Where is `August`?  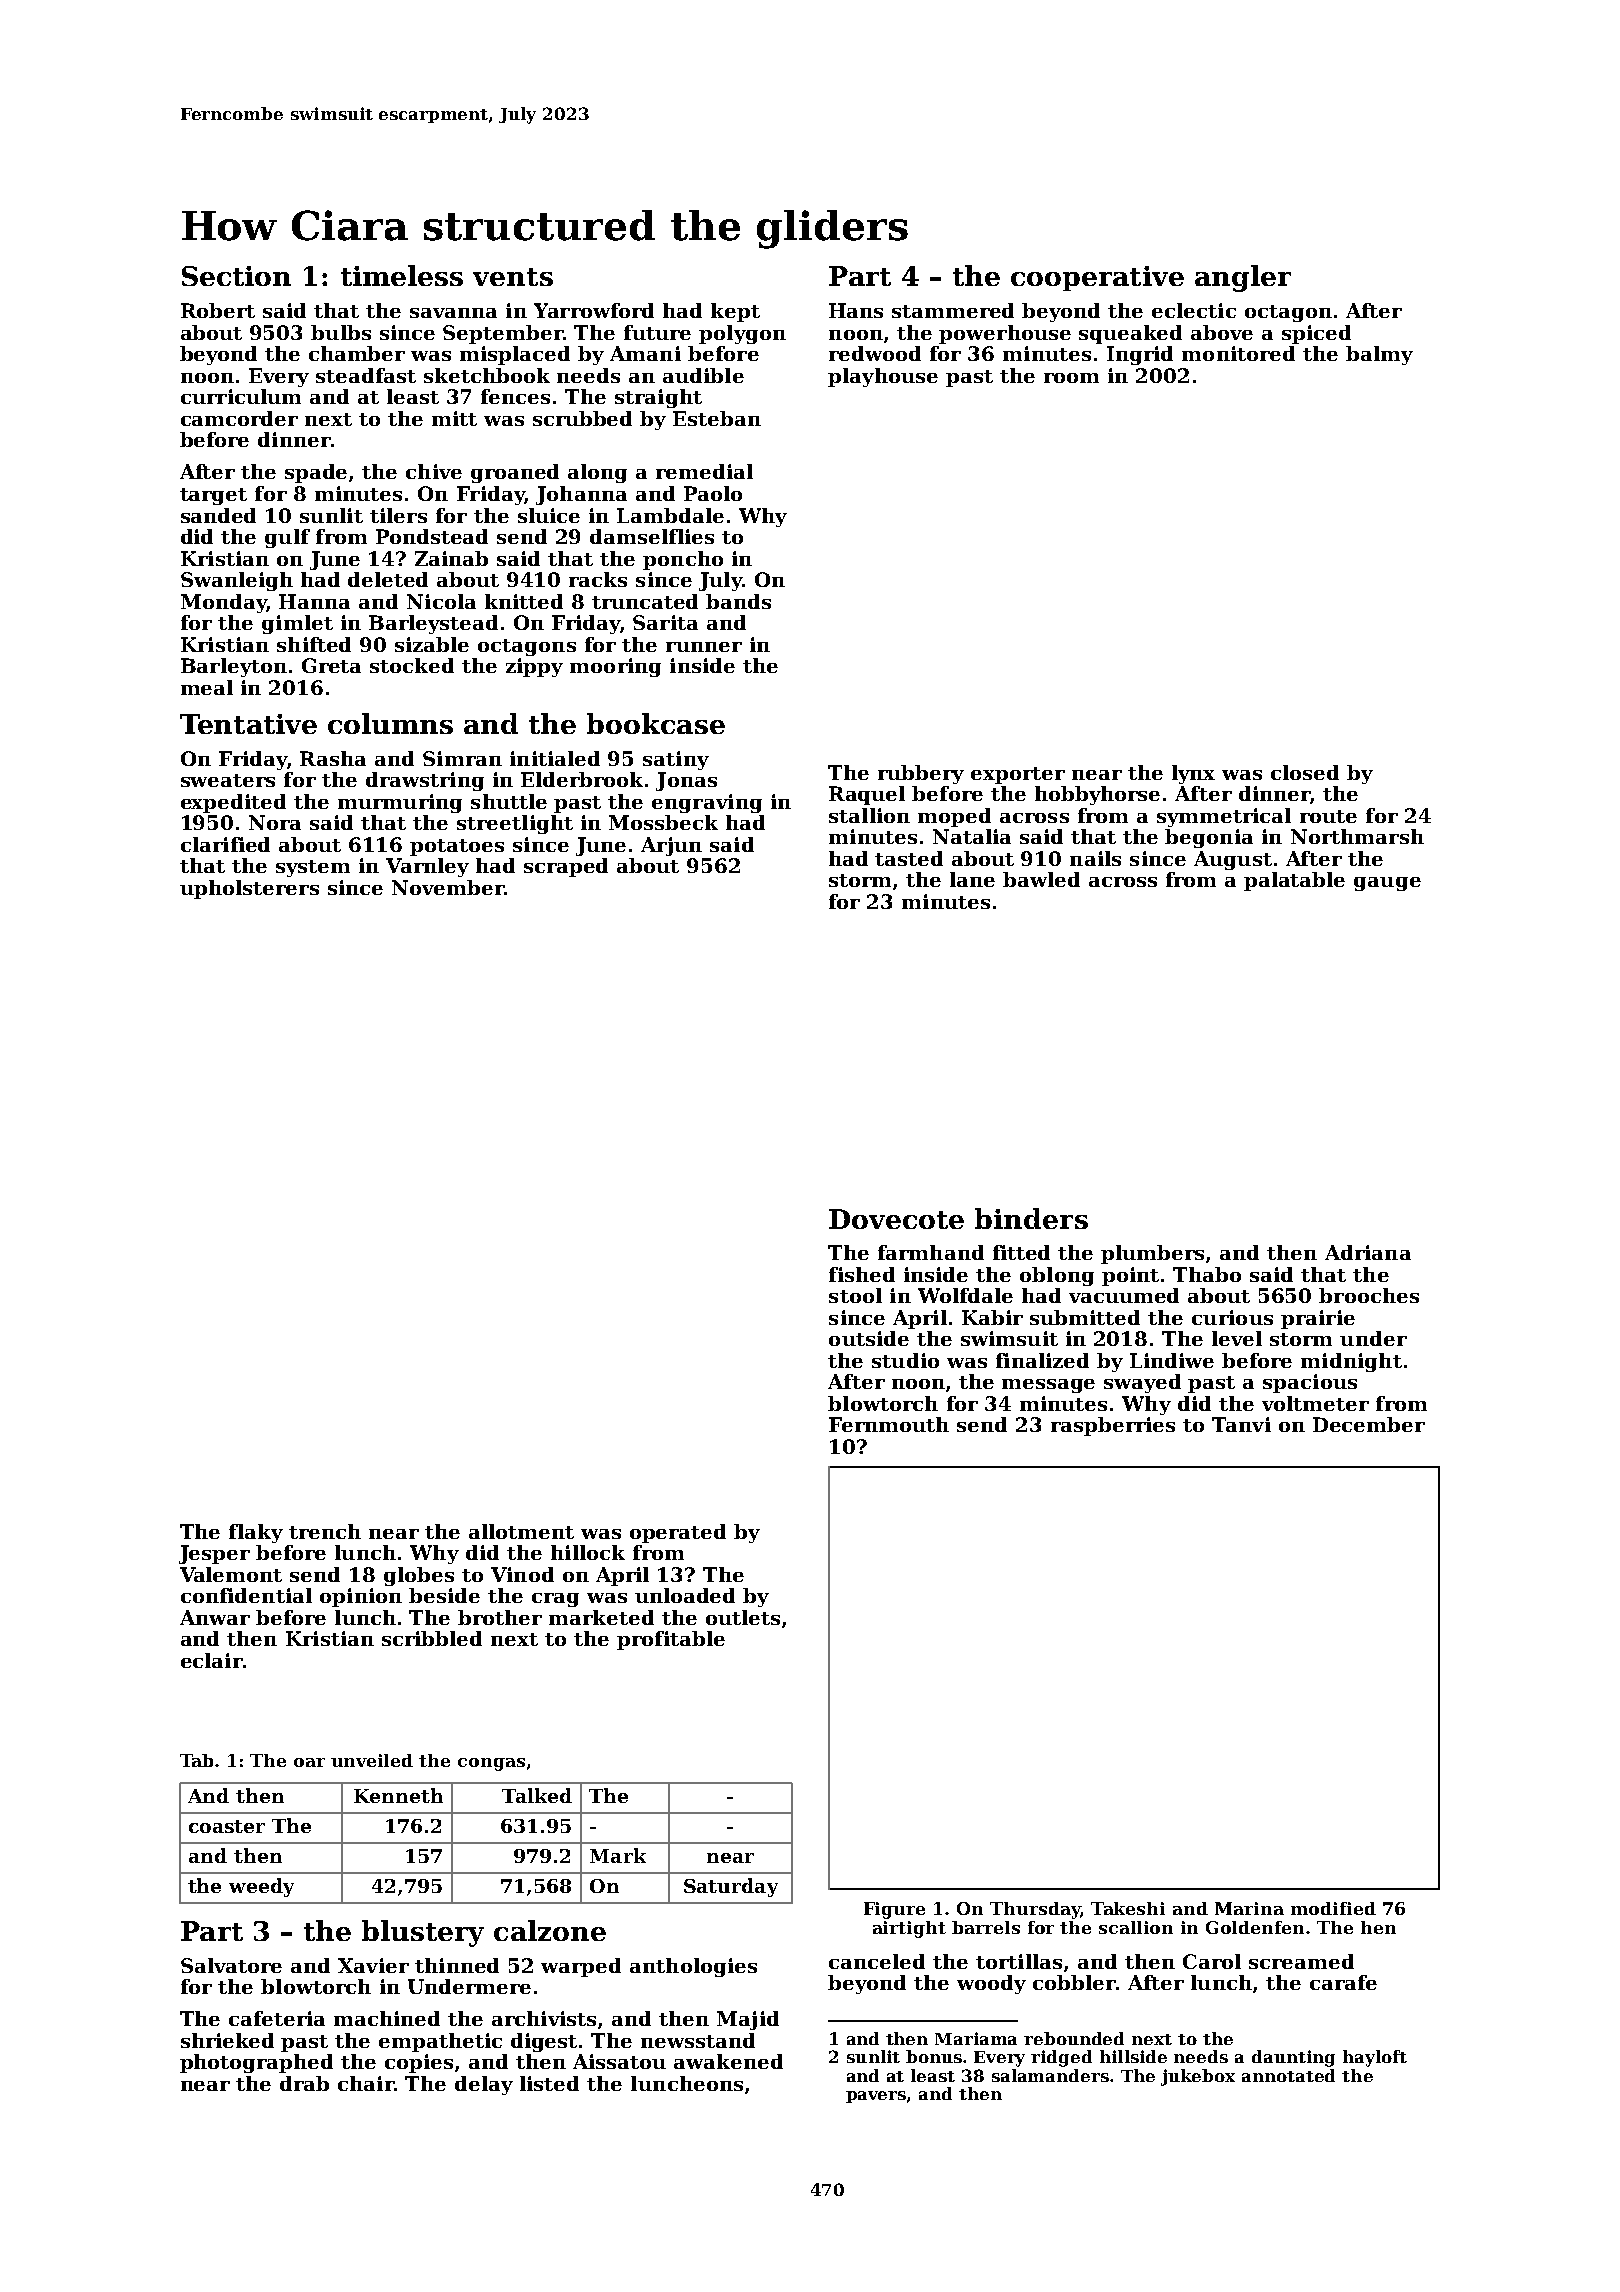 August is located at coordinates (1233, 860).
